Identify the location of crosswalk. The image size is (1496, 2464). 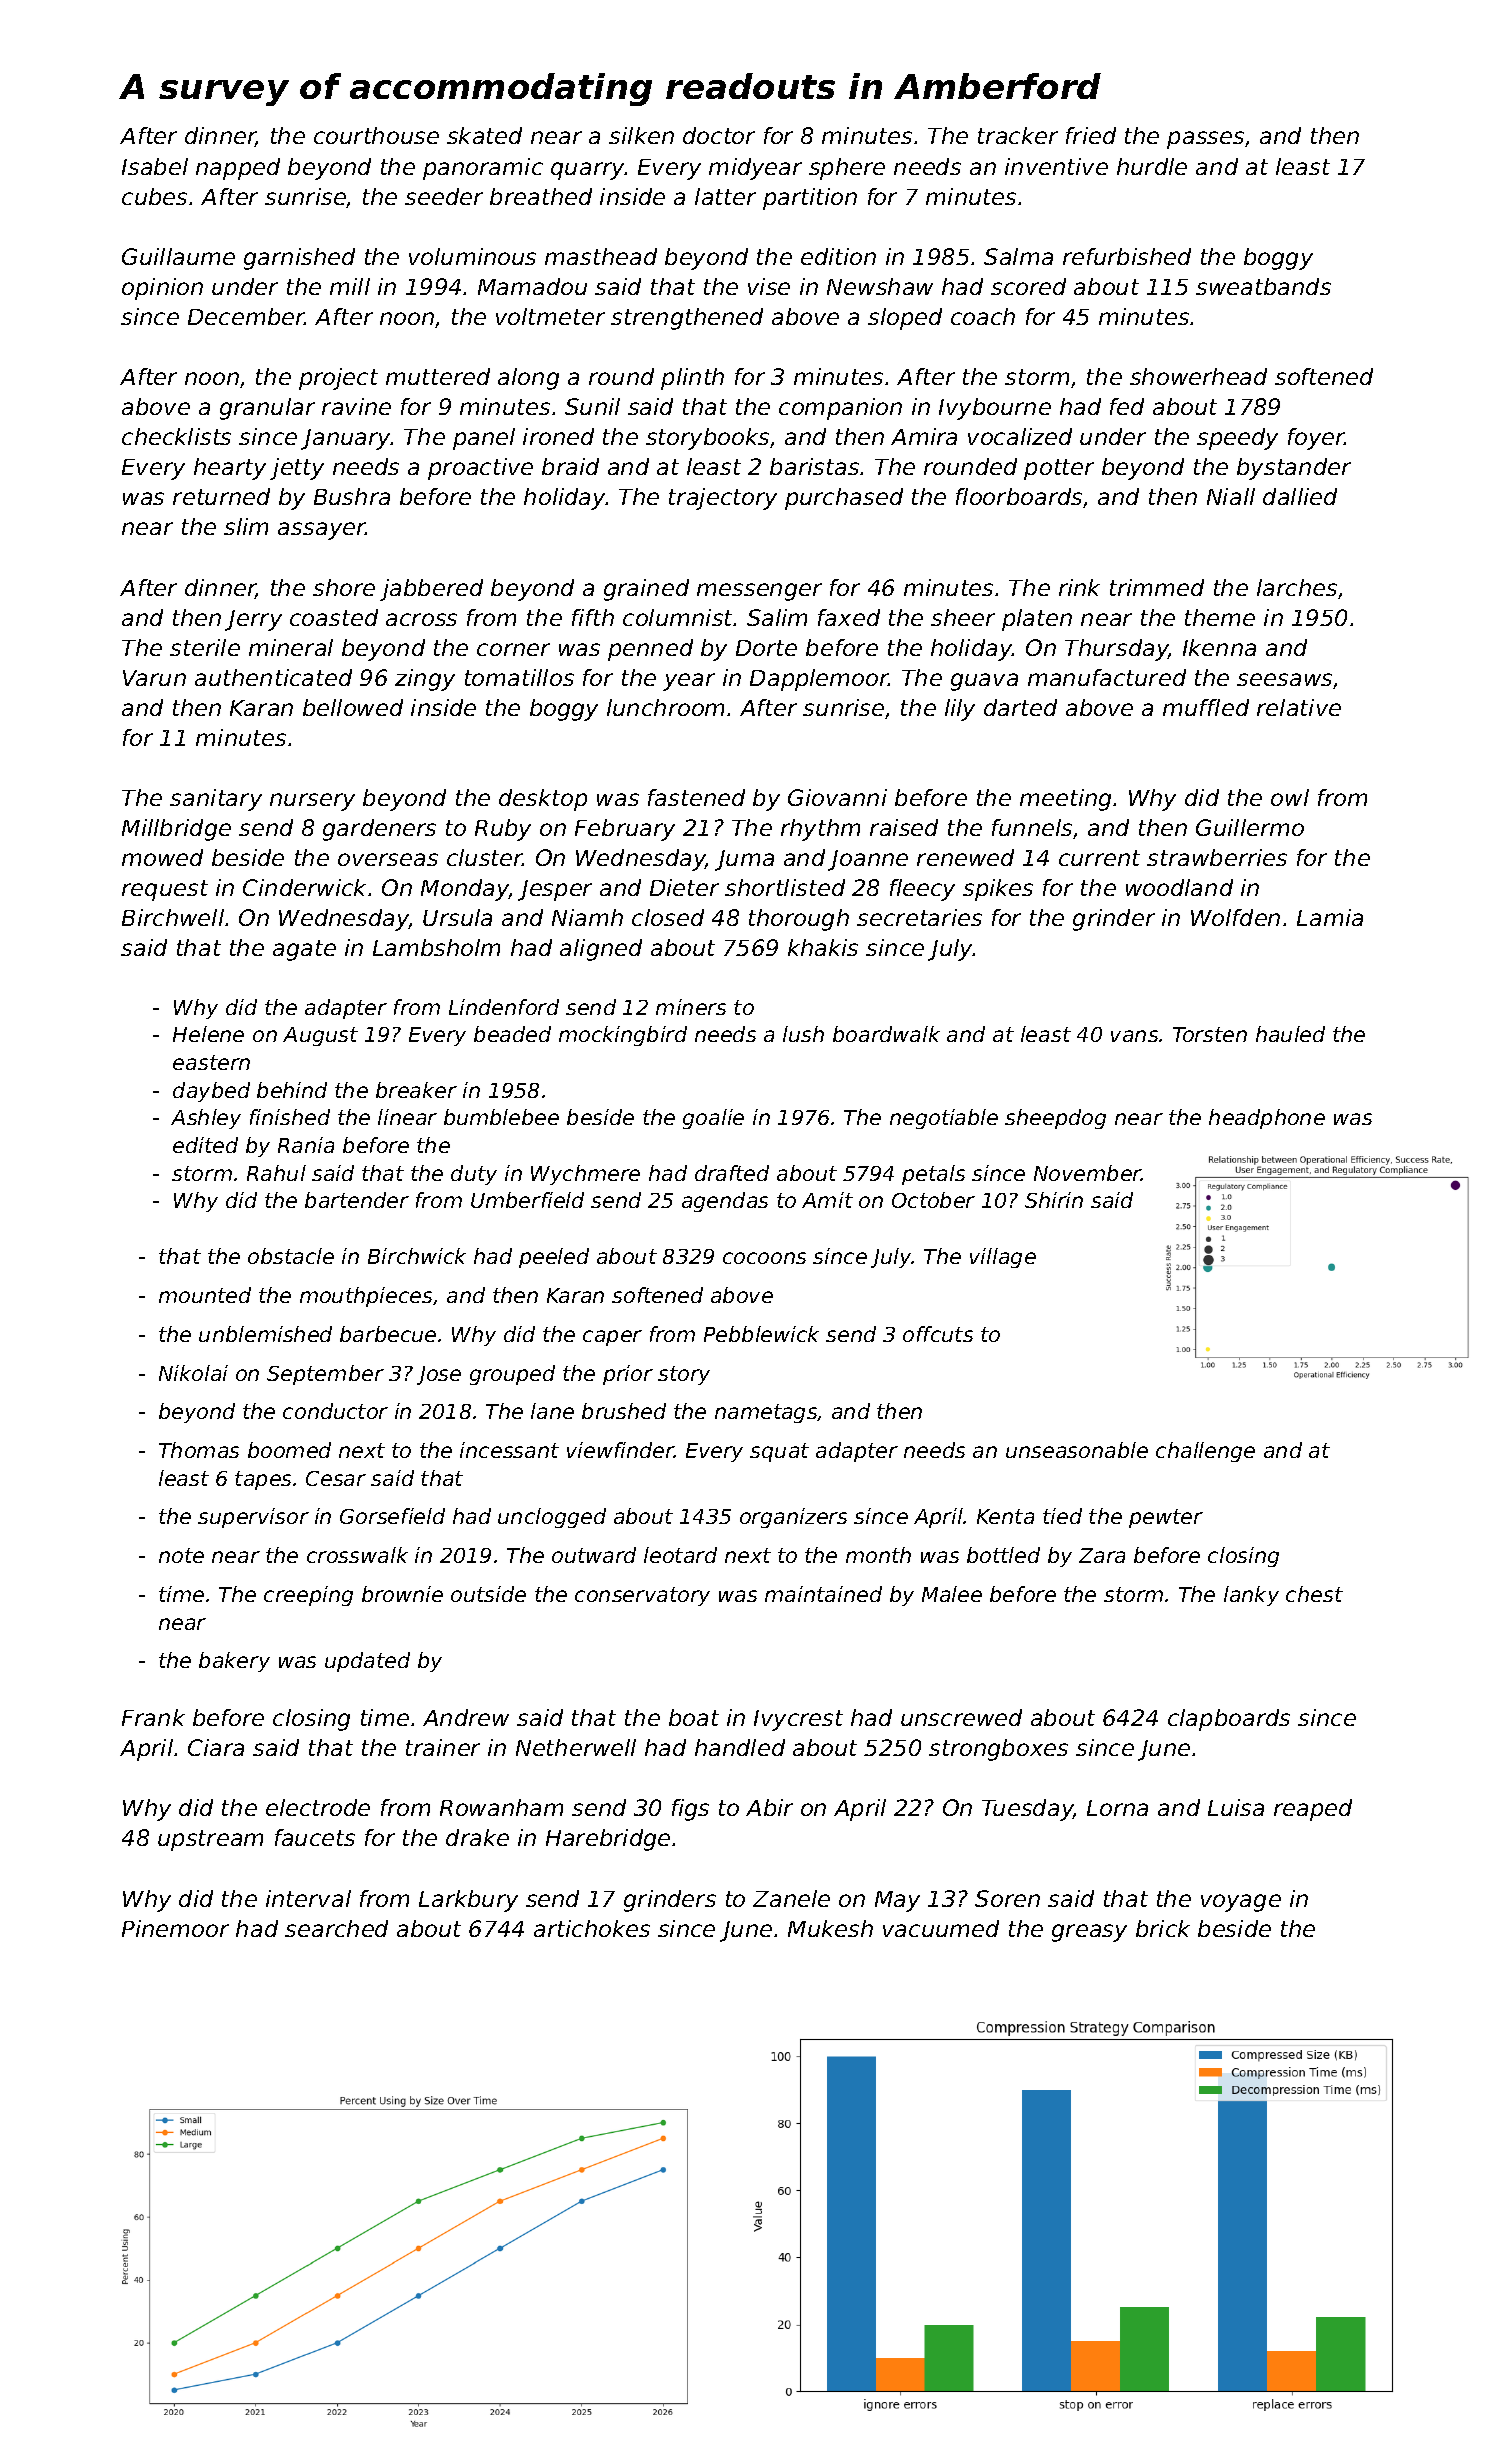
(357, 1555).
